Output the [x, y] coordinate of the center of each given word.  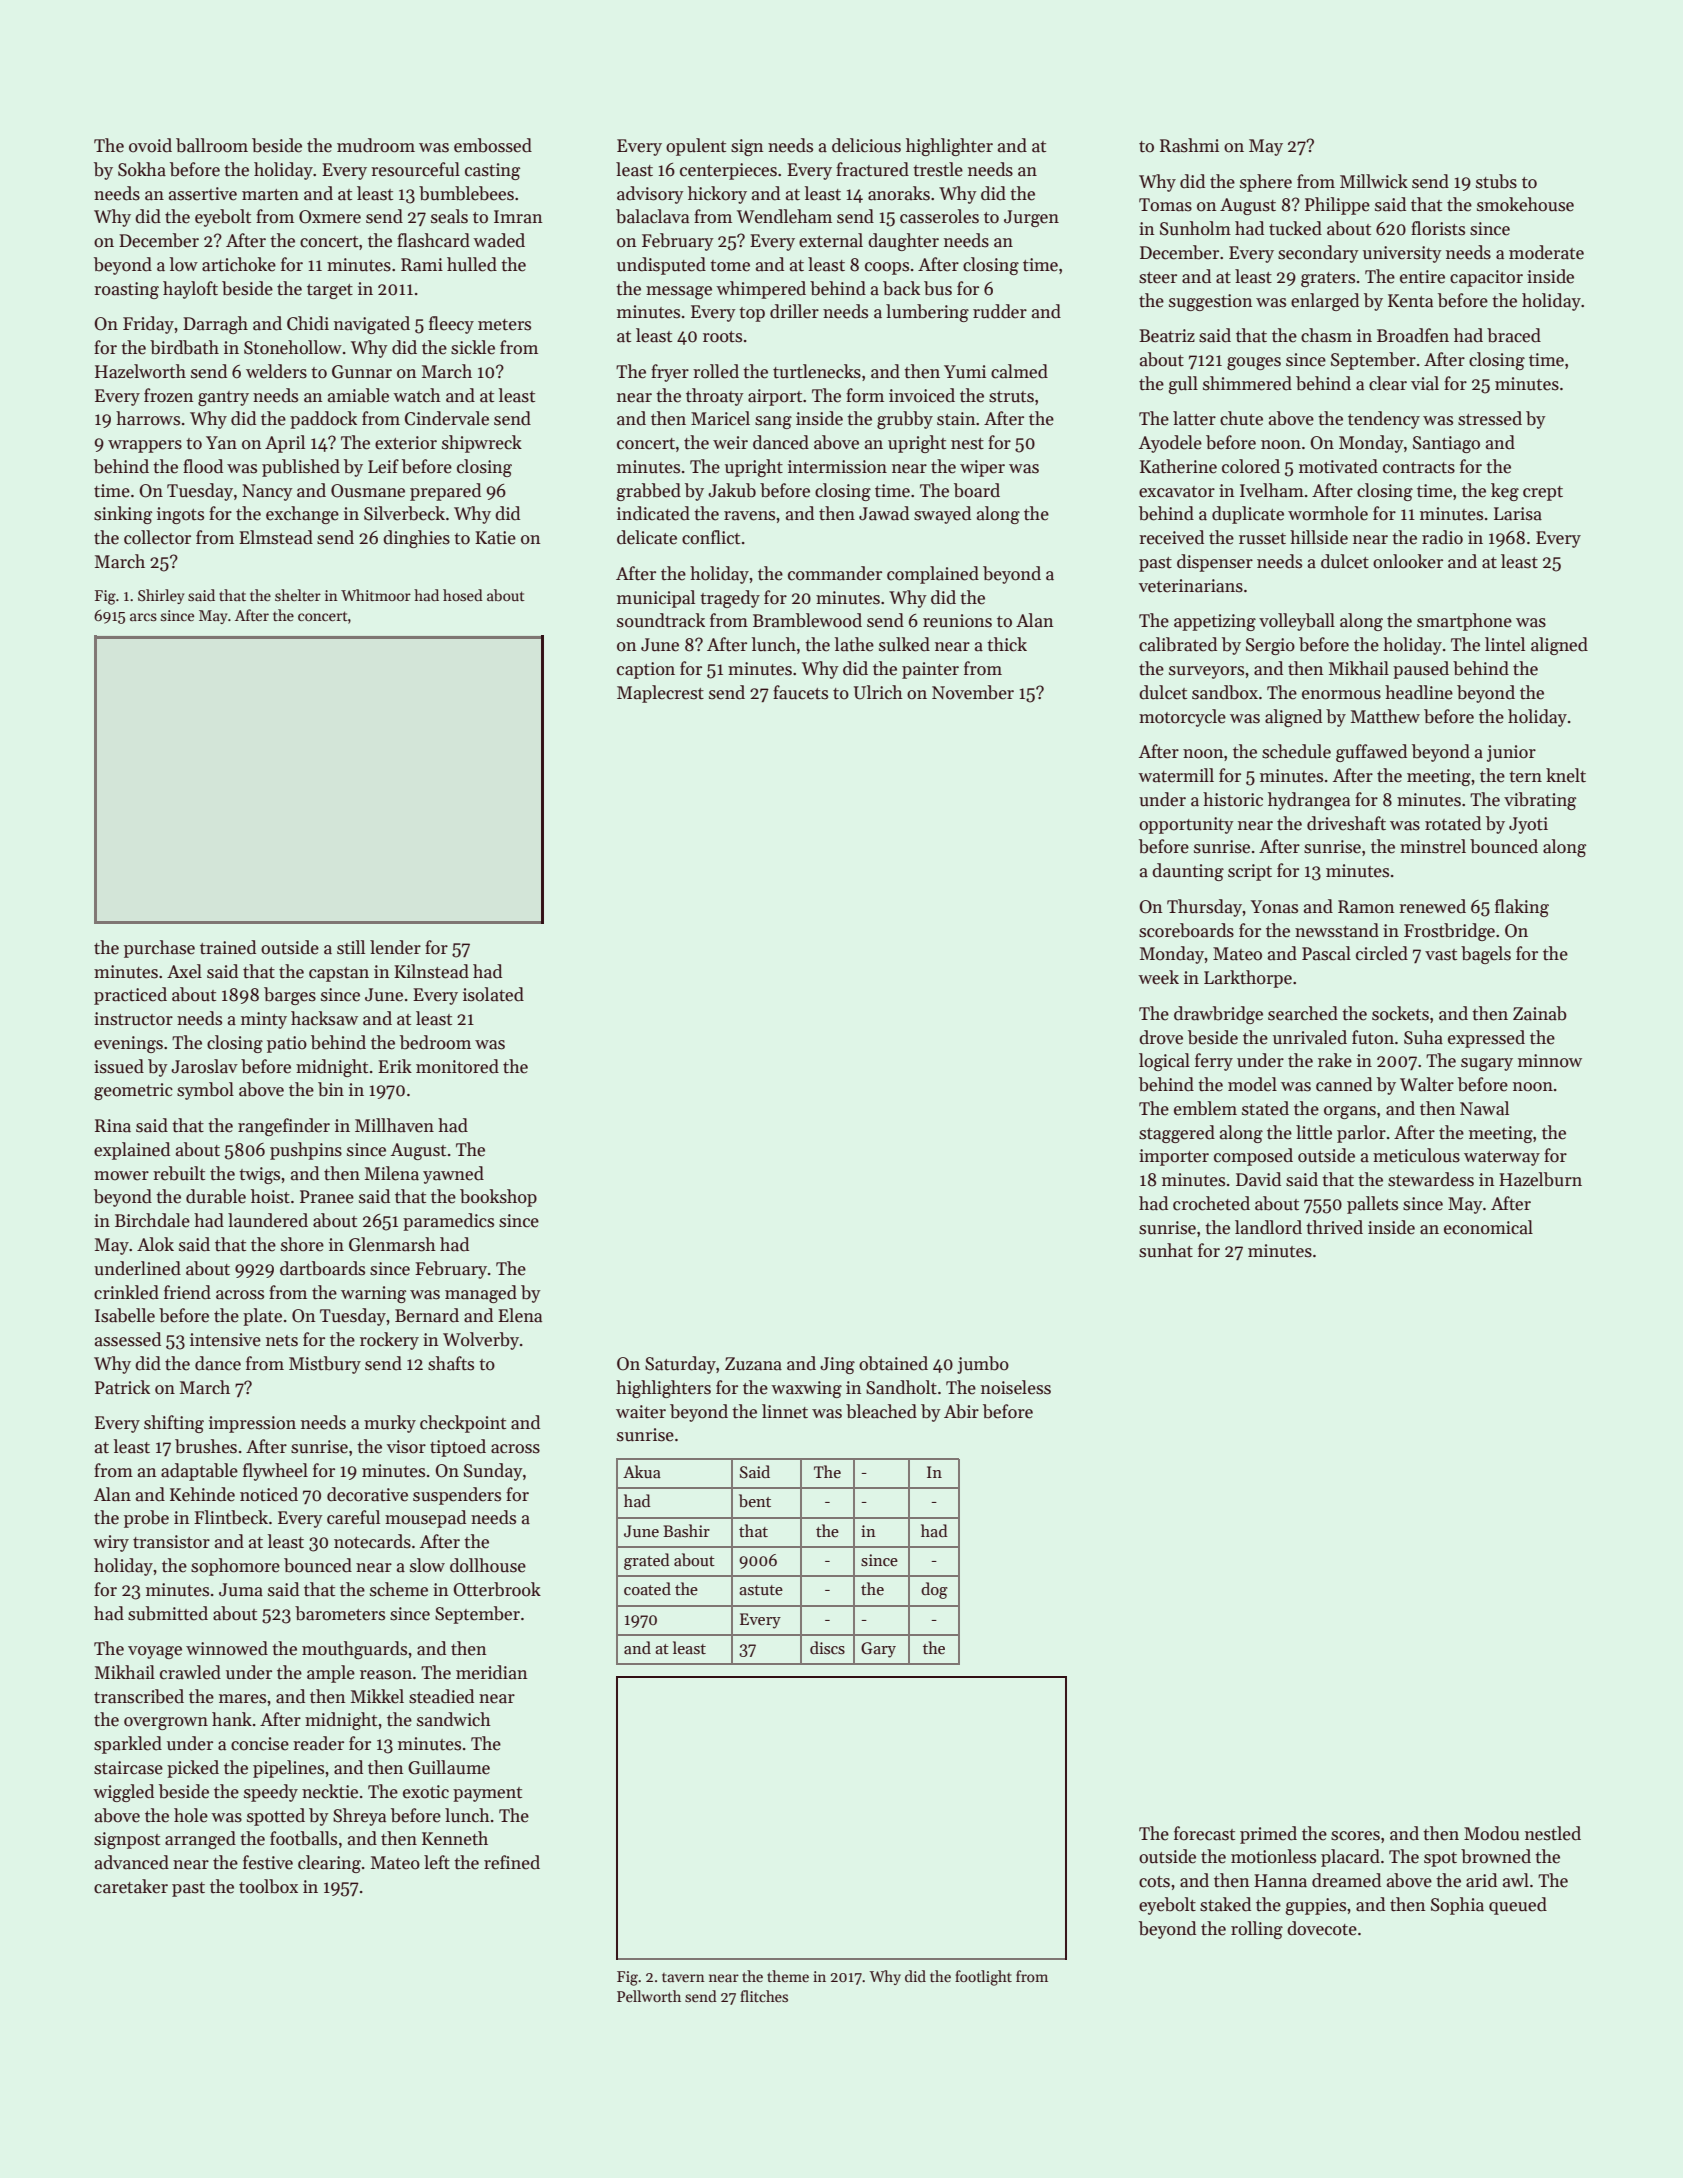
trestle [938, 169]
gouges [1254, 363]
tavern [683, 1977]
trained [228, 947]
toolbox [268, 1886]
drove [1161, 1037]
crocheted [1211, 1203]
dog [934, 1590]
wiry [111, 1543]
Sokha [142, 169]
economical [1488, 1227]
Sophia [1457, 1906]
